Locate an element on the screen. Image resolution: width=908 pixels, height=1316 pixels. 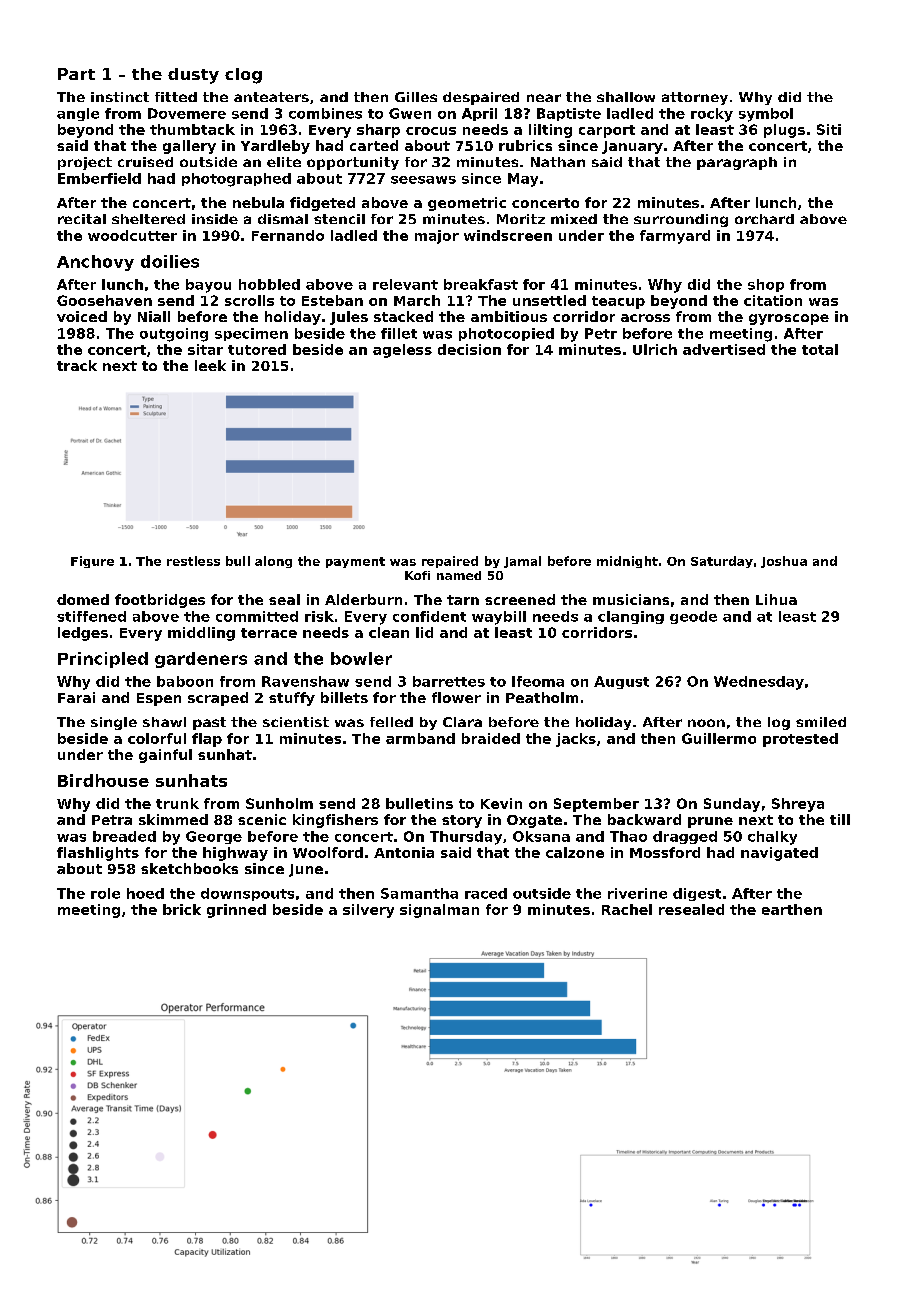
signalman is located at coordinates (439, 911).
